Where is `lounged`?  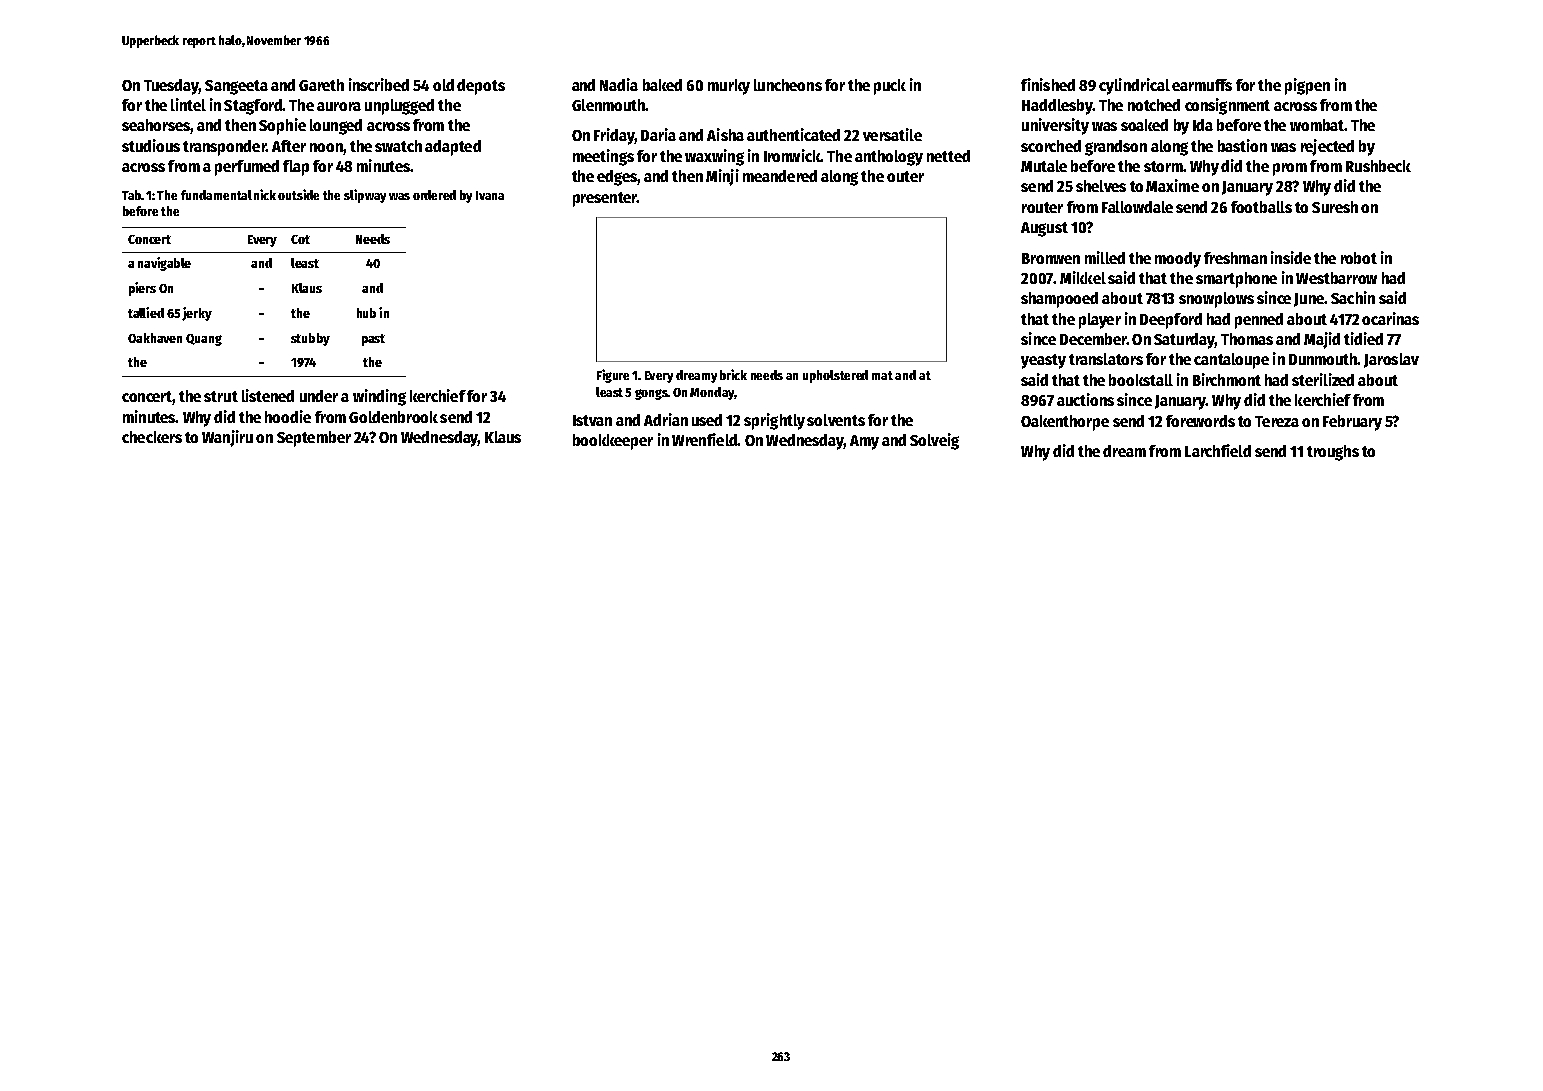 lounged is located at coordinates (336, 127).
